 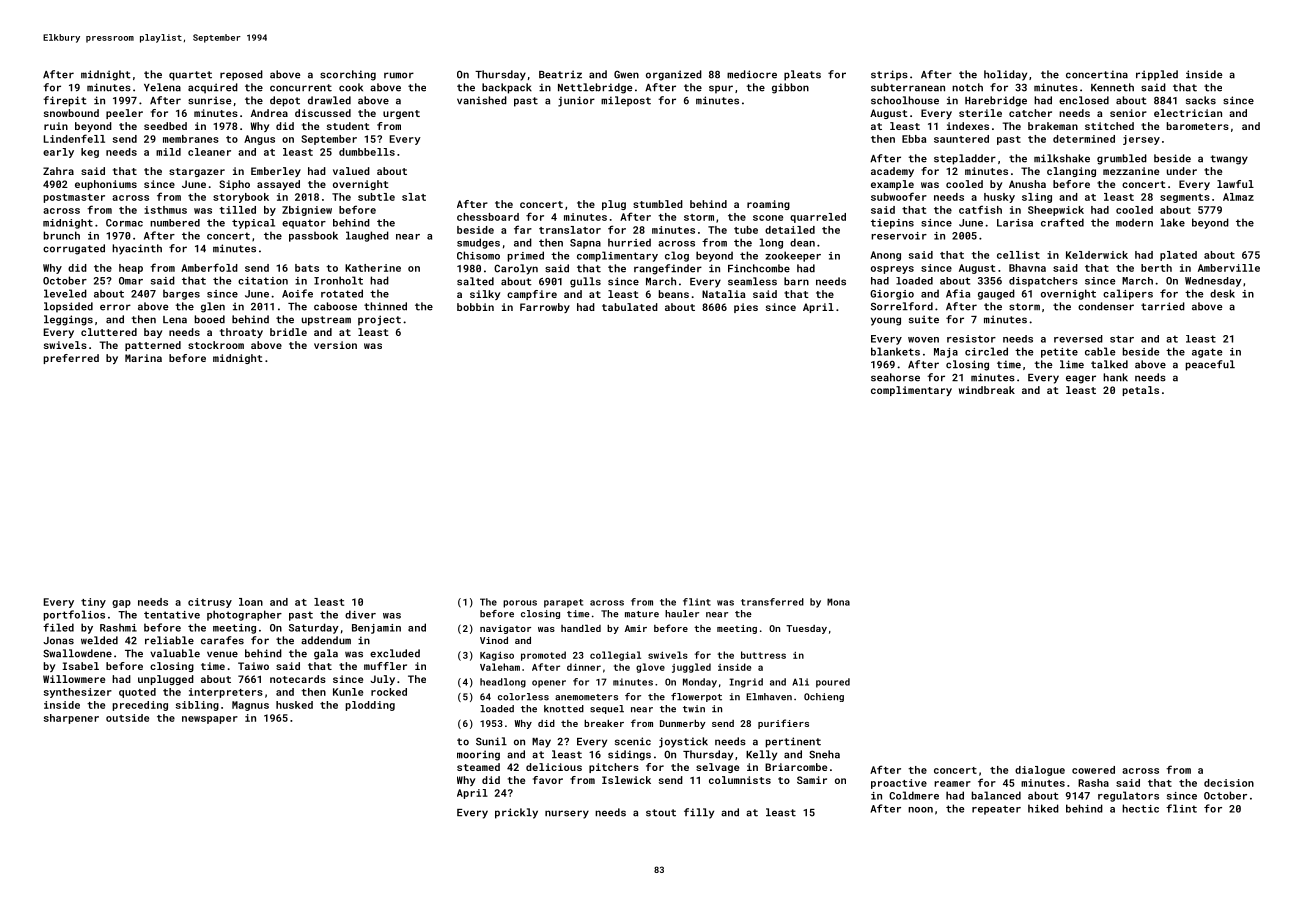 What do you see at coordinates (1015, 223) in the screenshot?
I see `Larisa` at bounding box center [1015, 223].
